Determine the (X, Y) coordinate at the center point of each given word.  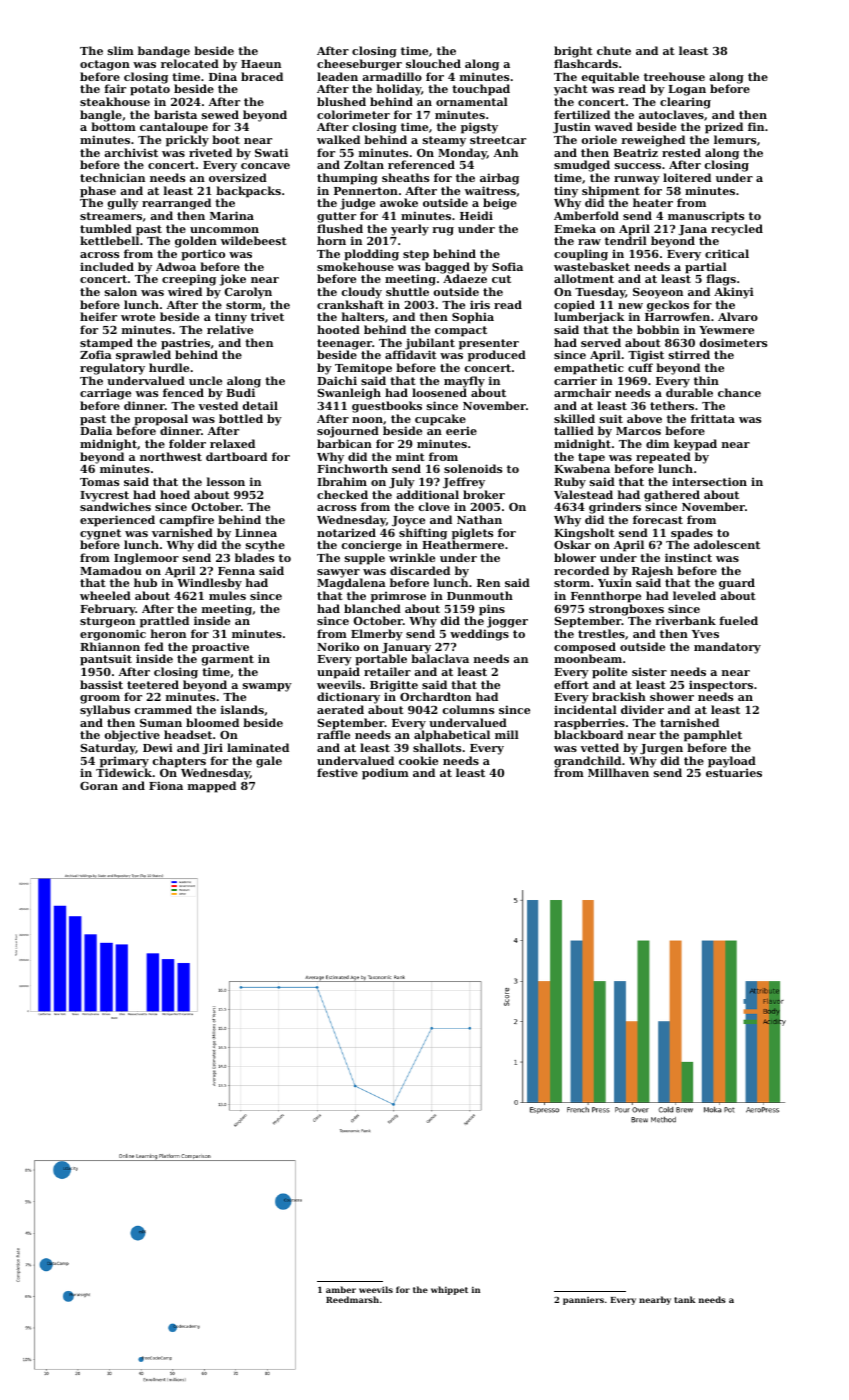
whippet (449, 1290)
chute (614, 50)
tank (685, 1299)
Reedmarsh (352, 1299)
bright (573, 52)
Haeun (261, 64)
